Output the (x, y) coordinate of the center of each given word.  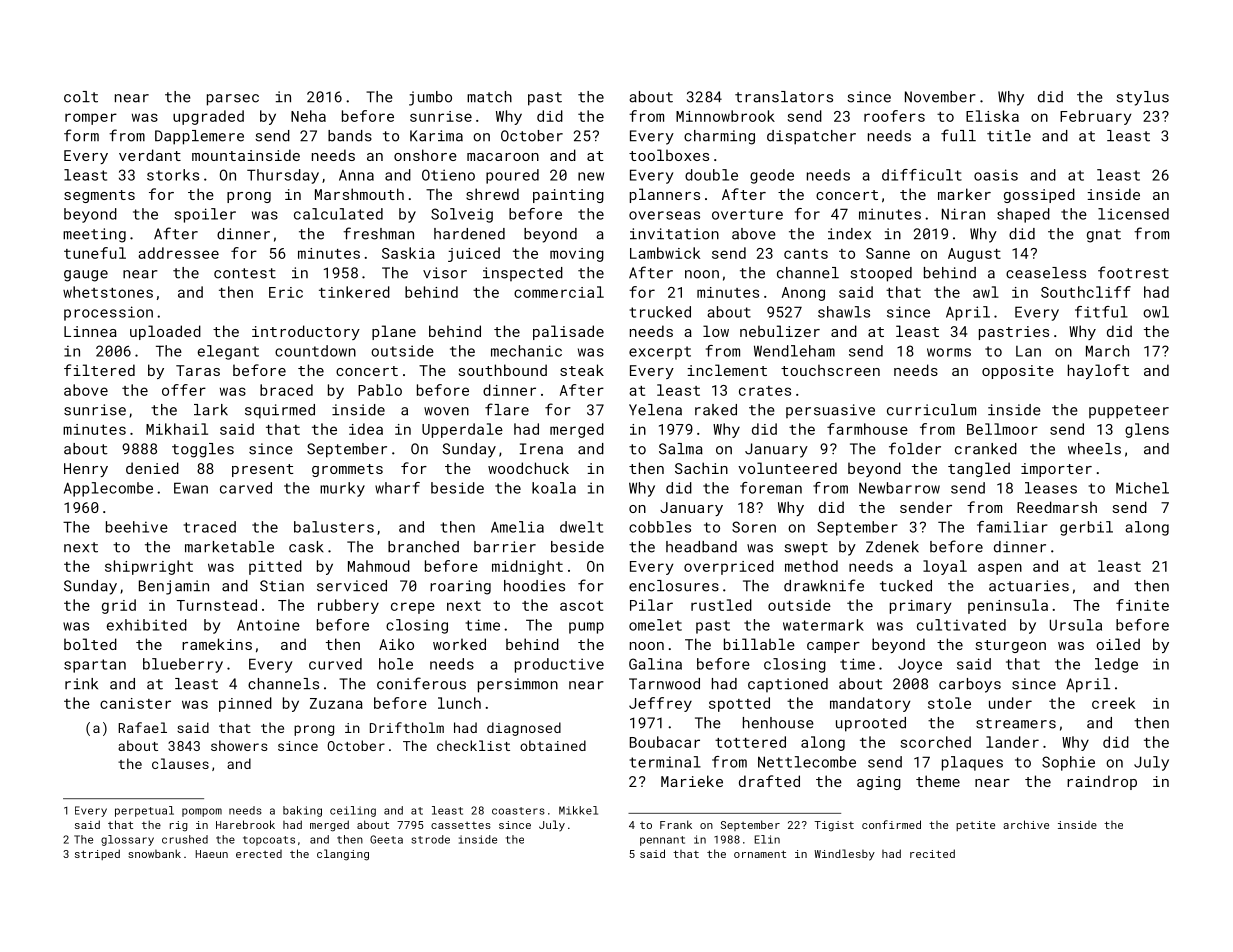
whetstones (108, 292)
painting (568, 196)
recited (932, 853)
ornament (760, 854)
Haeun (212, 854)
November (940, 97)
